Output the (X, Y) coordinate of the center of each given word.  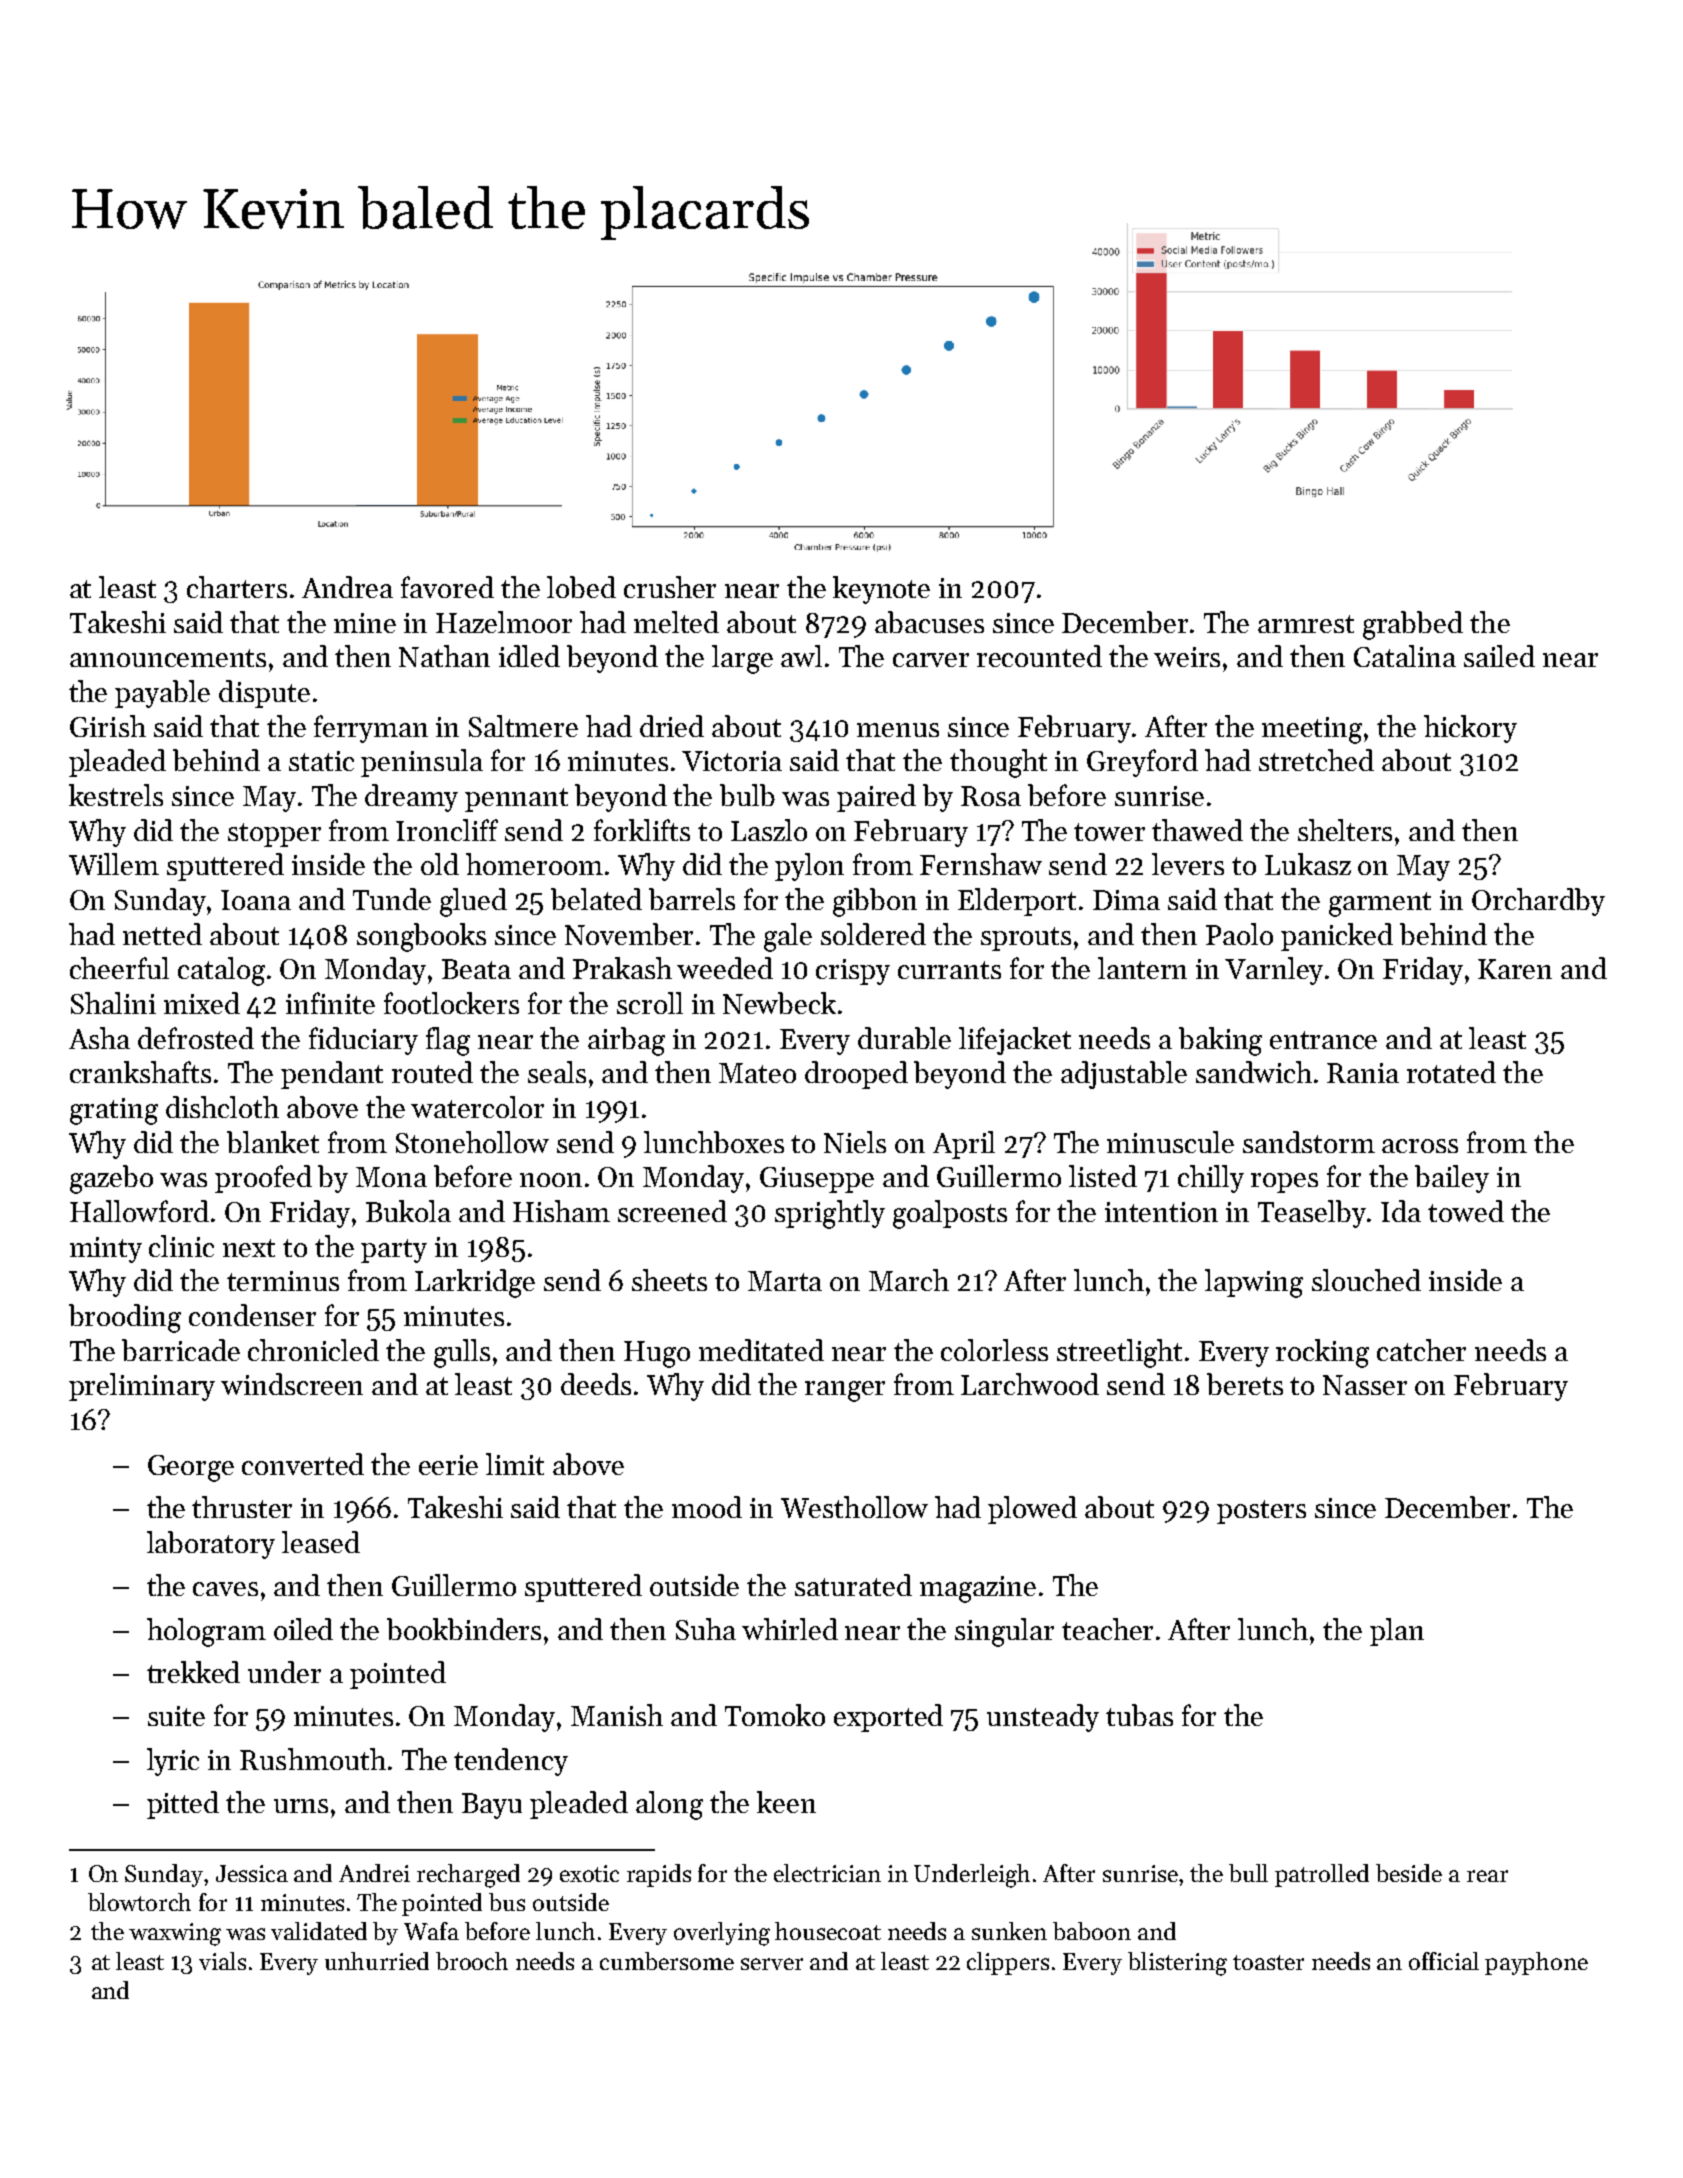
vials (222, 1961)
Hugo (657, 1354)
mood (707, 1507)
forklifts (642, 830)
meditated (761, 1350)
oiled (303, 1629)
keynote (881, 590)
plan (1397, 1632)
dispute (264, 694)
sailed (1499, 656)
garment (1380, 904)
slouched (1366, 1280)
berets (1245, 1384)
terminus (283, 1281)
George (191, 1468)
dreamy (411, 798)
